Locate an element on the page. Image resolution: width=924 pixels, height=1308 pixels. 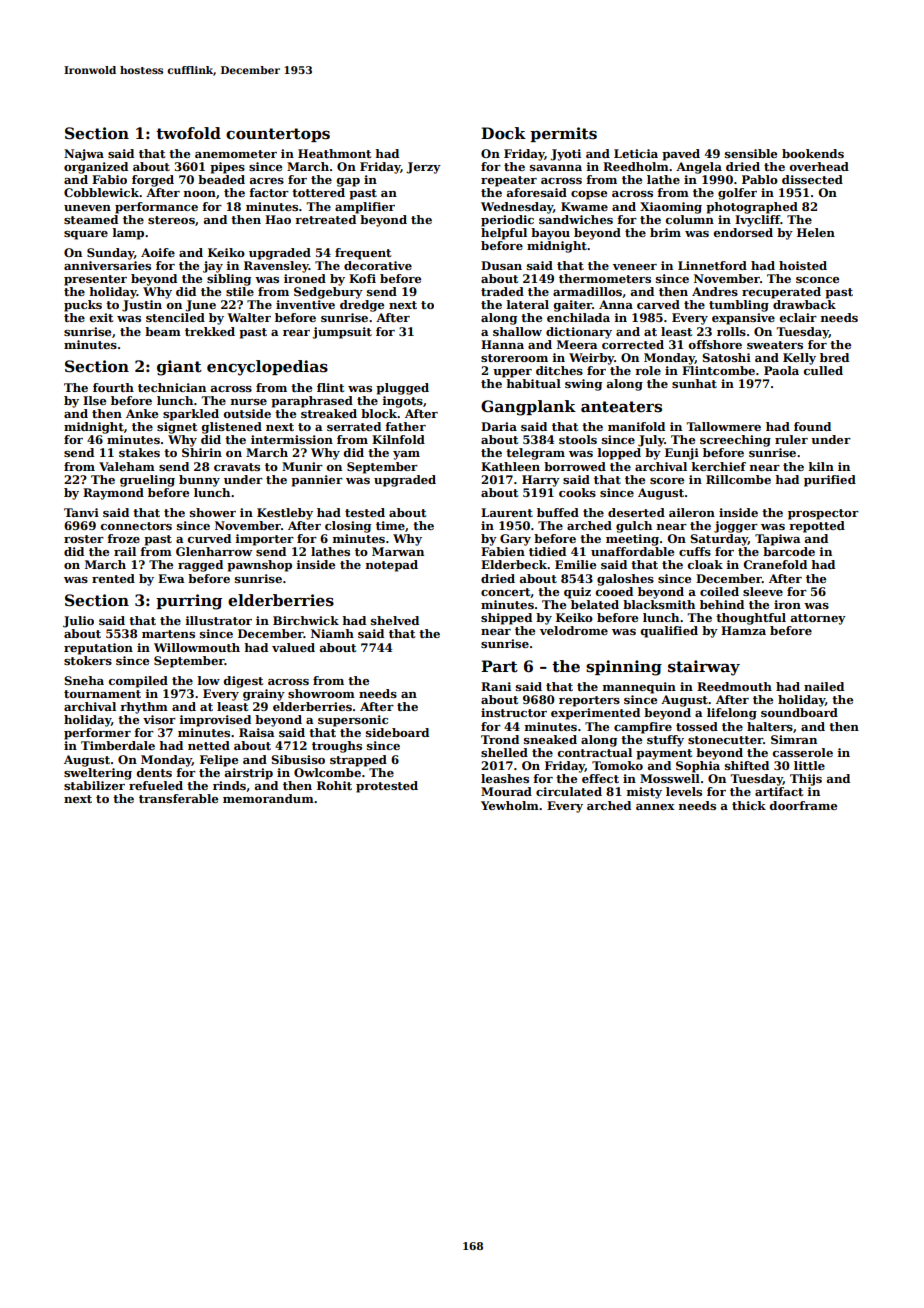
endorsed is located at coordinates (743, 232).
